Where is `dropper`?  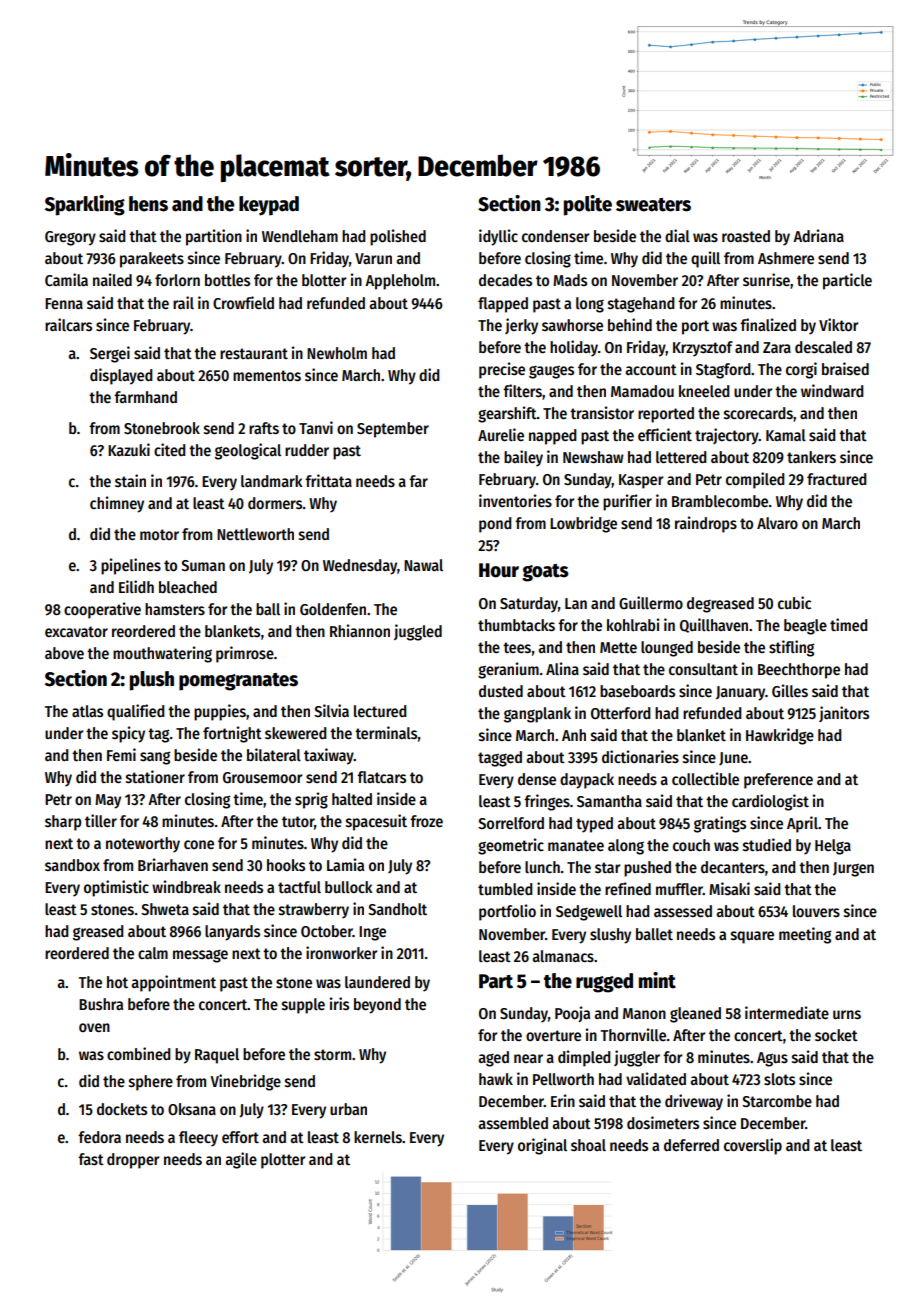
dropper is located at coordinates (133, 1161).
